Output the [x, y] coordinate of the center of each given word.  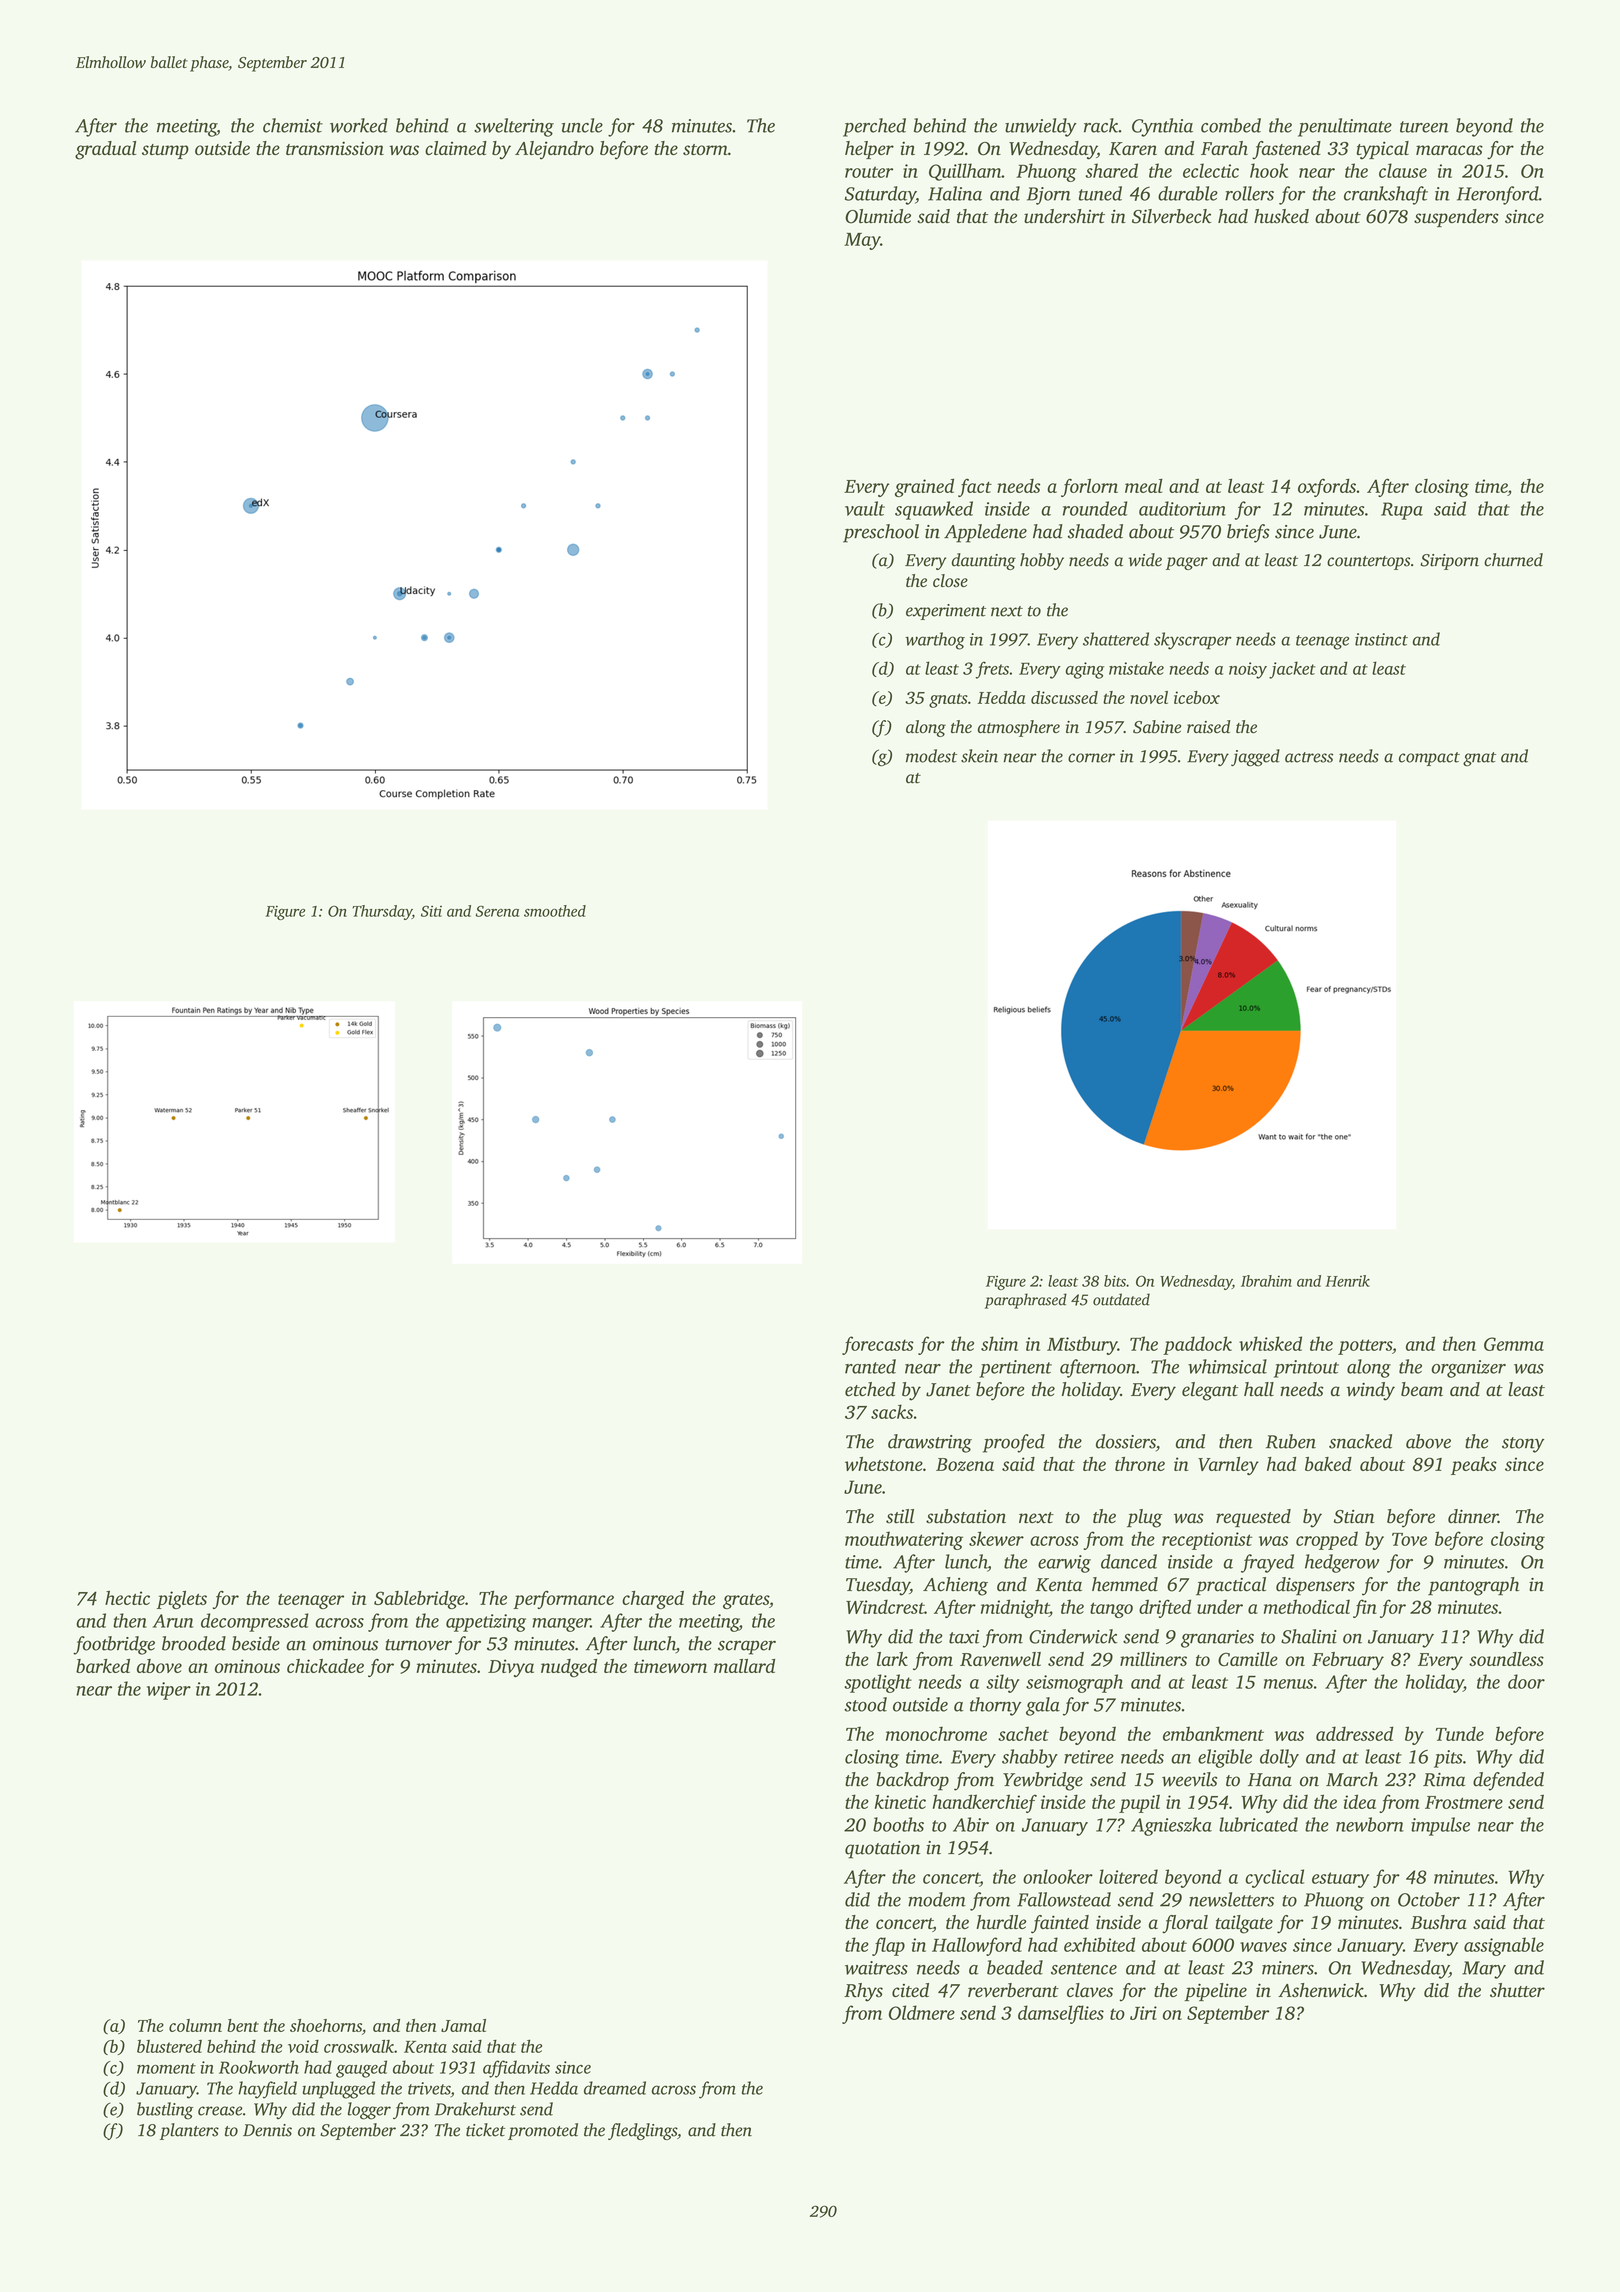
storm [705, 149]
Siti [431, 911]
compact [1429, 759]
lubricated [1258, 1824]
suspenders [1456, 218]
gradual [105, 150]
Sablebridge [419, 1600]
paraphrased [1026, 1301]
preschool [881, 533]
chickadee [325, 1666]
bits [1115, 1281]
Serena [497, 911]
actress [1309, 757]
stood [865, 1704]
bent [243, 2025]
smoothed [555, 911]
